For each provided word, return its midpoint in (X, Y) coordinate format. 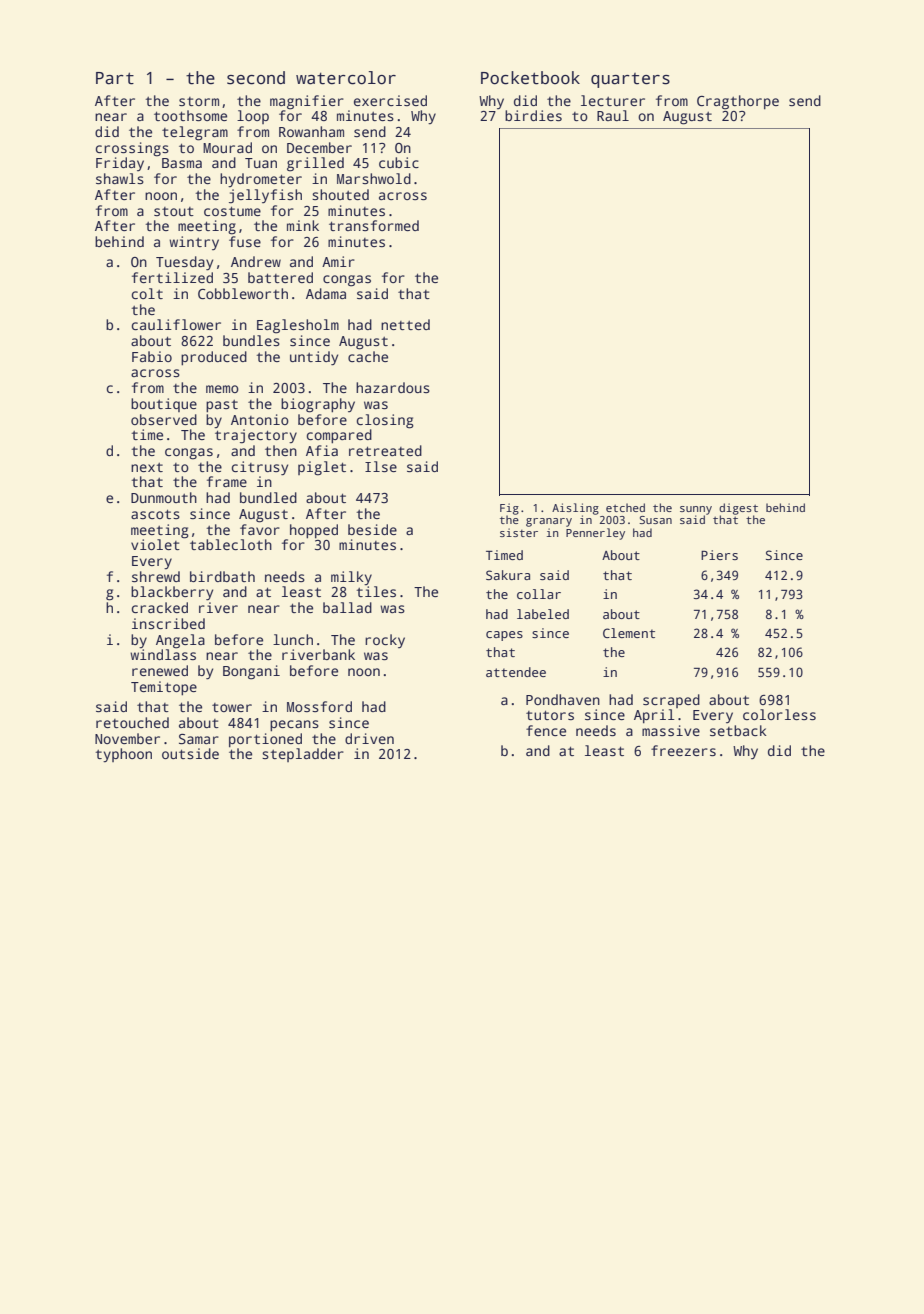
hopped (314, 531)
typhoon (123, 755)
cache (368, 356)
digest (738, 509)
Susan (655, 520)
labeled (543, 614)
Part (115, 78)
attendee (516, 672)
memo (222, 389)
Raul (613, 115)
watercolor (346, 78)
